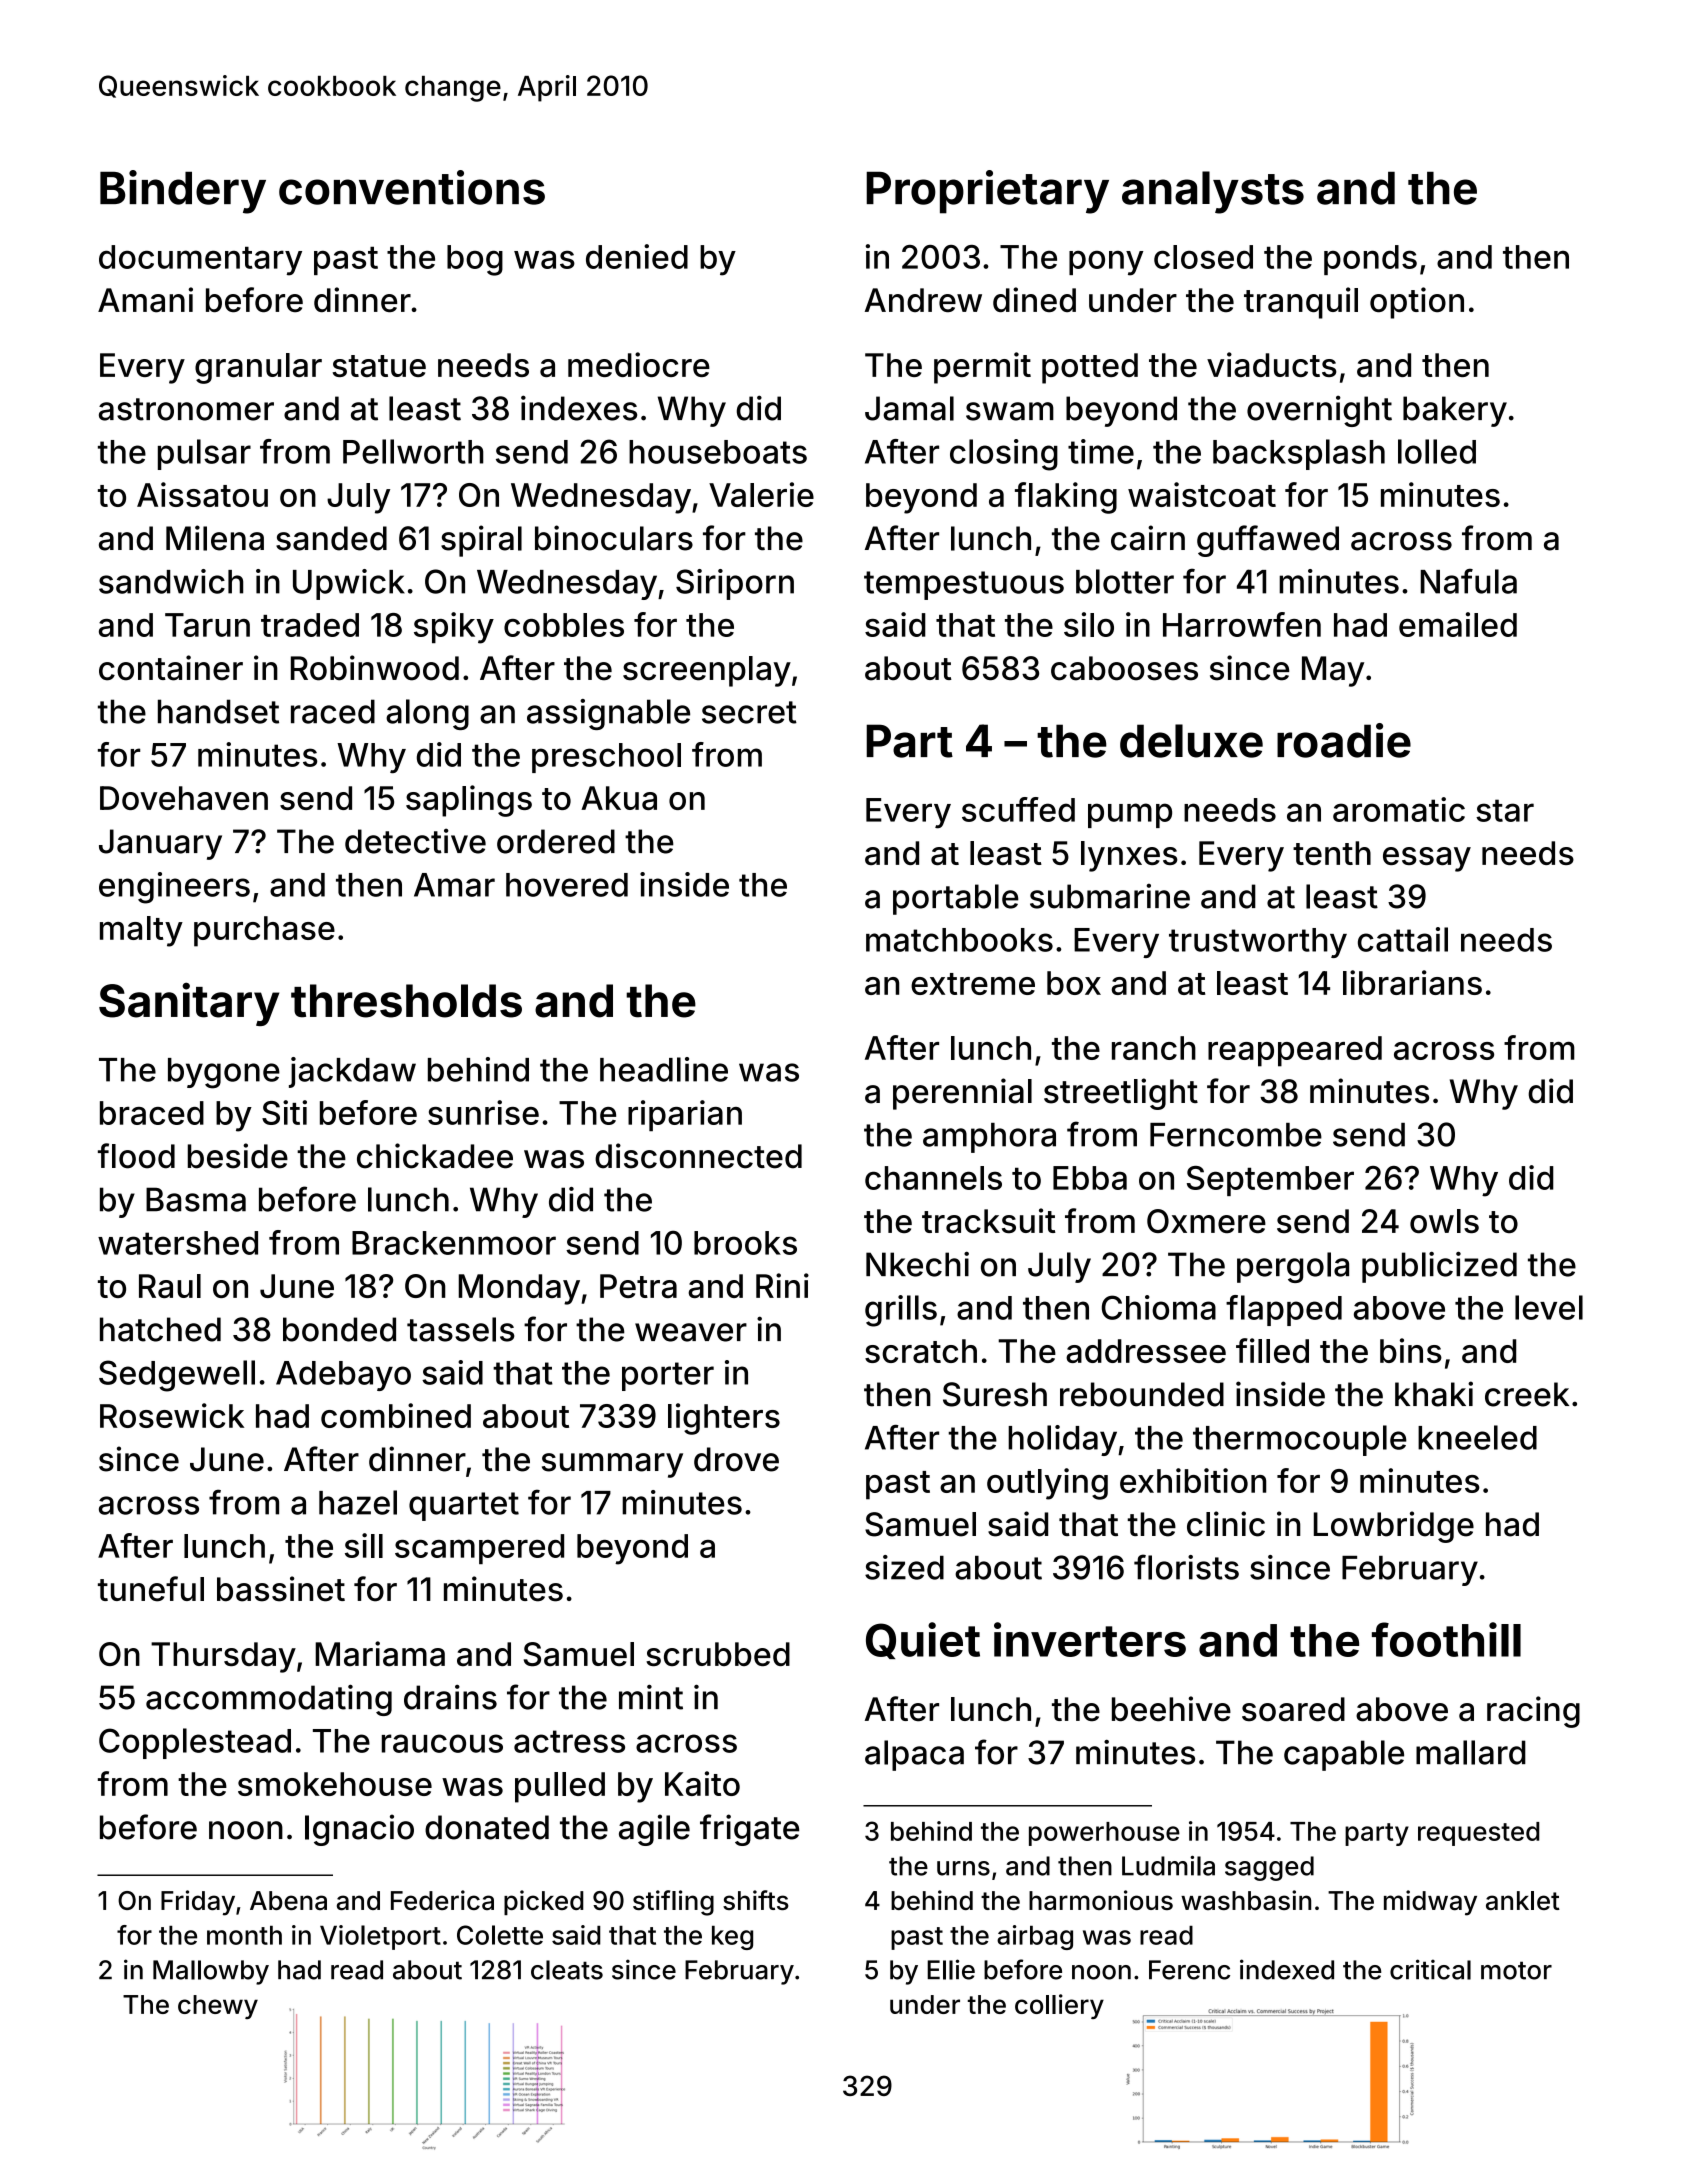 Image resolution: width=1683 pixels, height=2178 pixels. What do you see at coordinates (1446, 1639) in the screenshot?
I see `foothill` at bounding box center [1446, 1639].
